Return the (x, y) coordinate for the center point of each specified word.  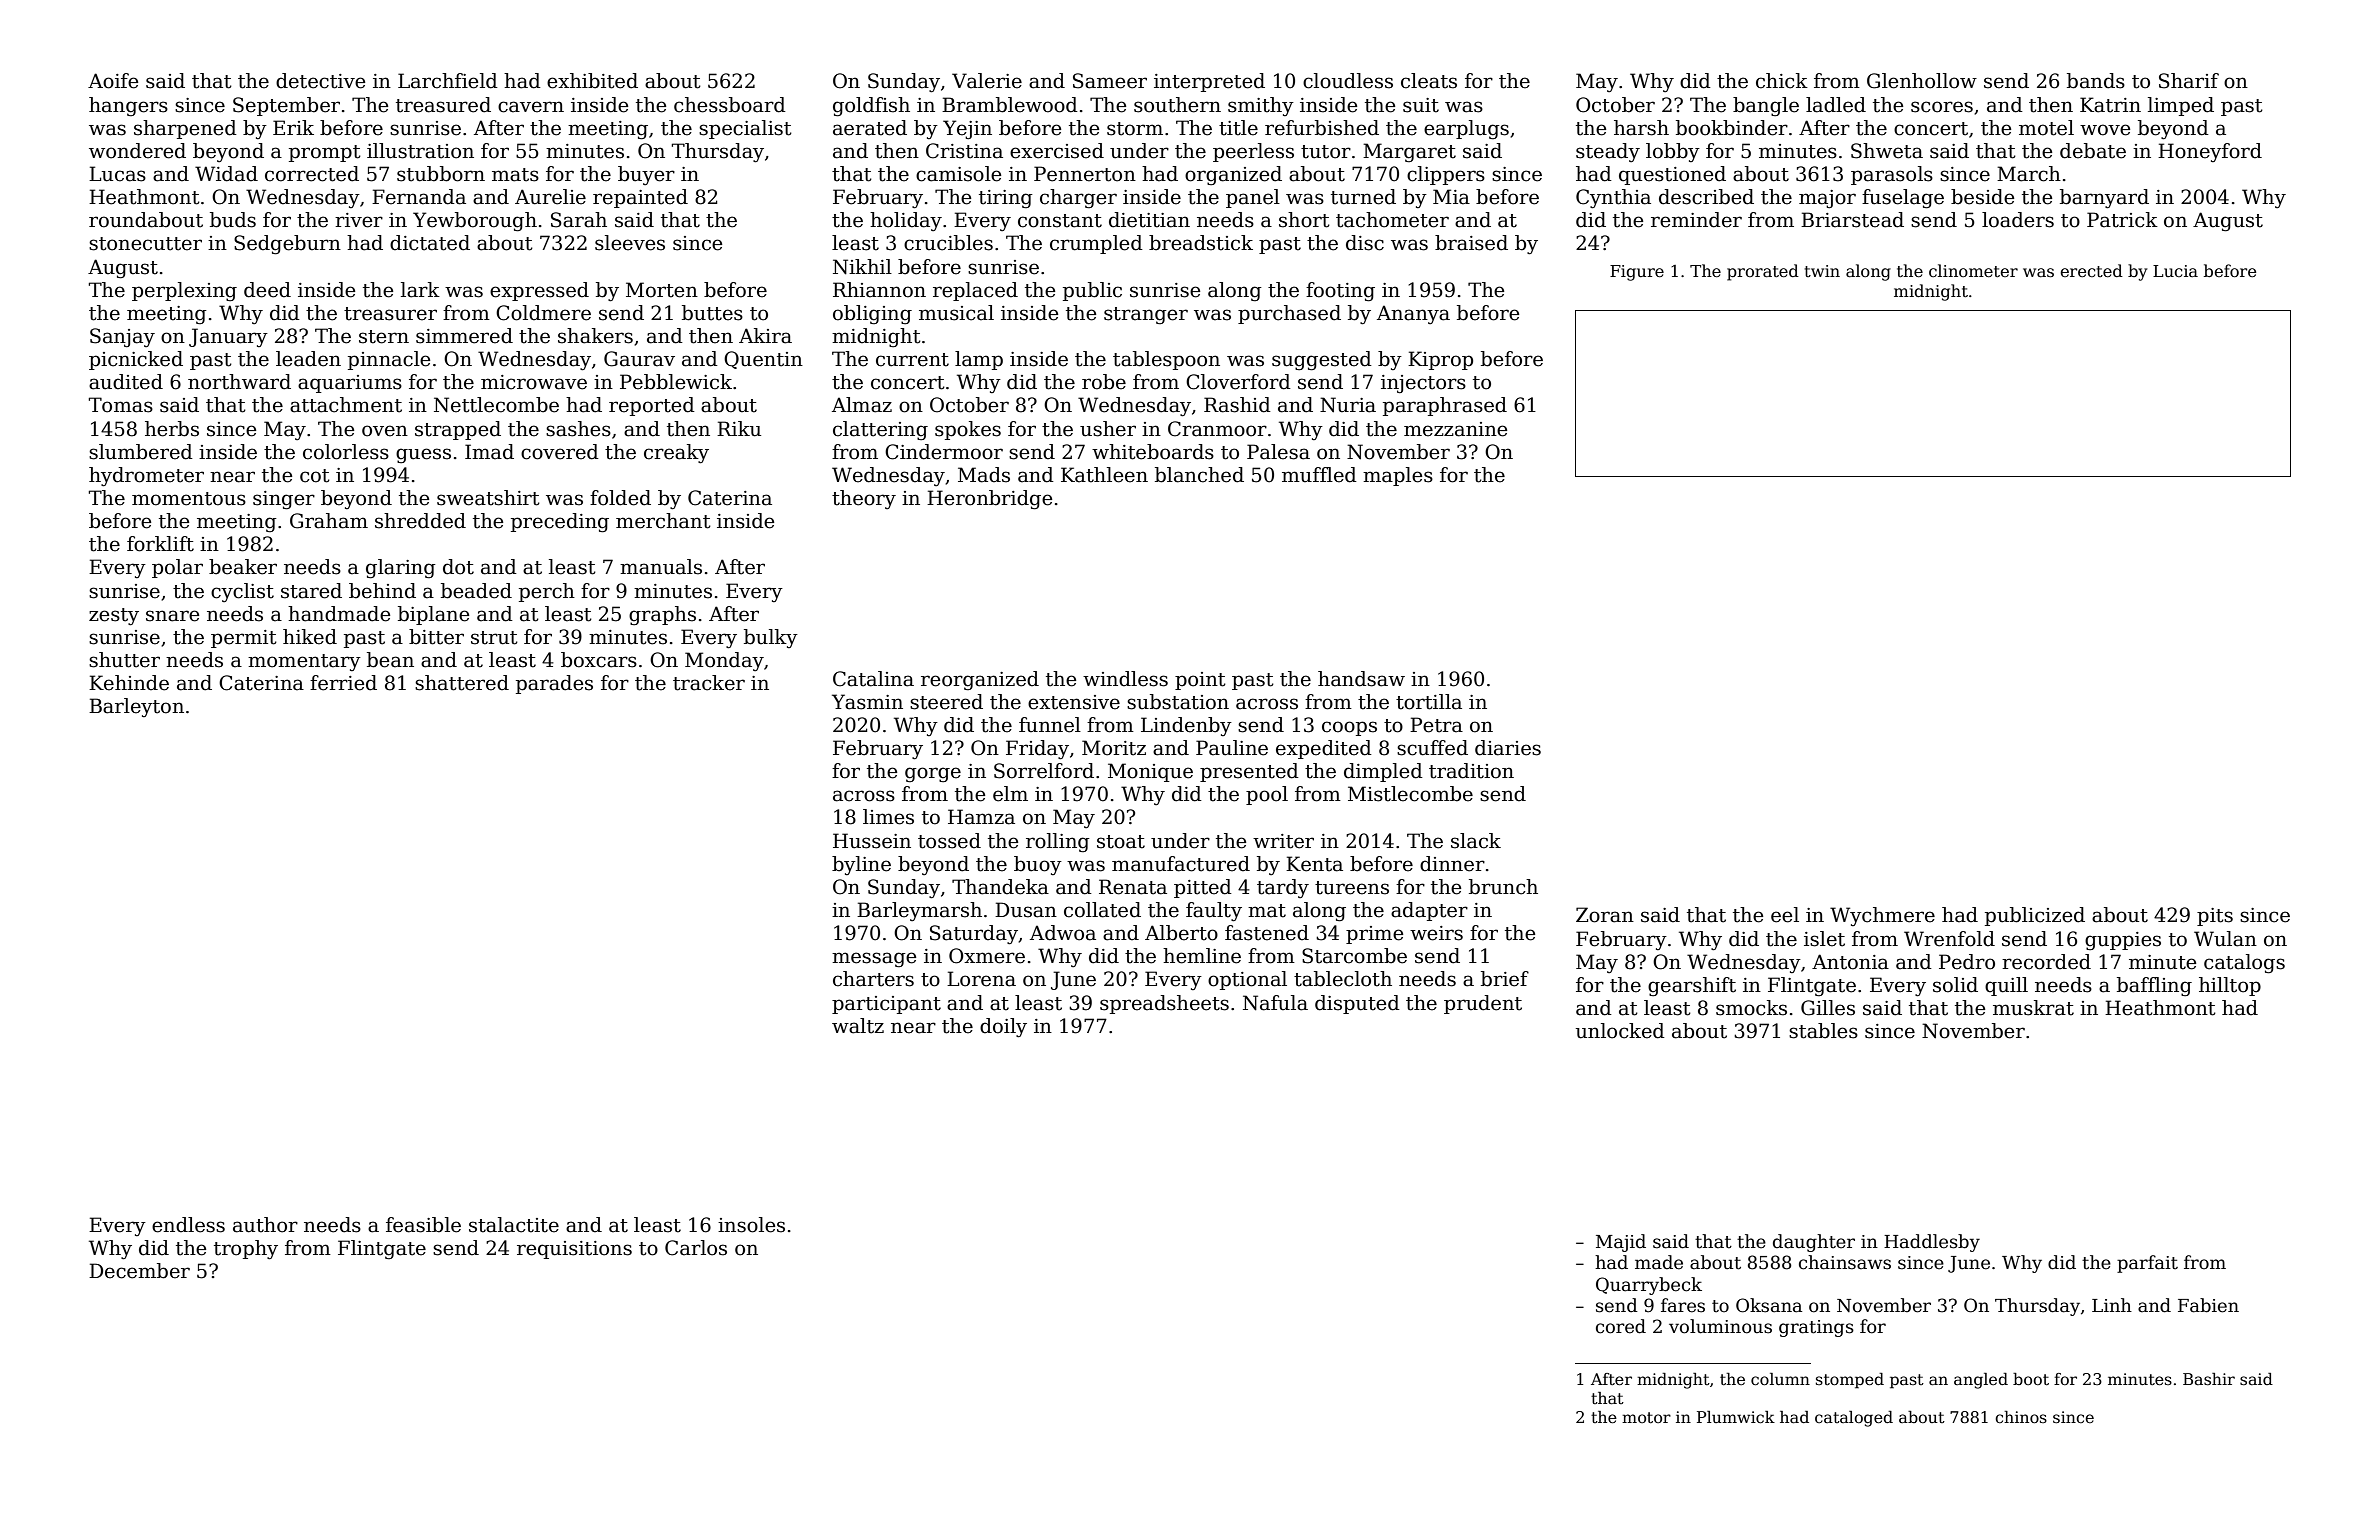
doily (1003, 1028)
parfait (2147, 1264)
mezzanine (1455, 429)
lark (420, 290)
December (139, 1271)
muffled (1319, 475)
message (874, 959)
